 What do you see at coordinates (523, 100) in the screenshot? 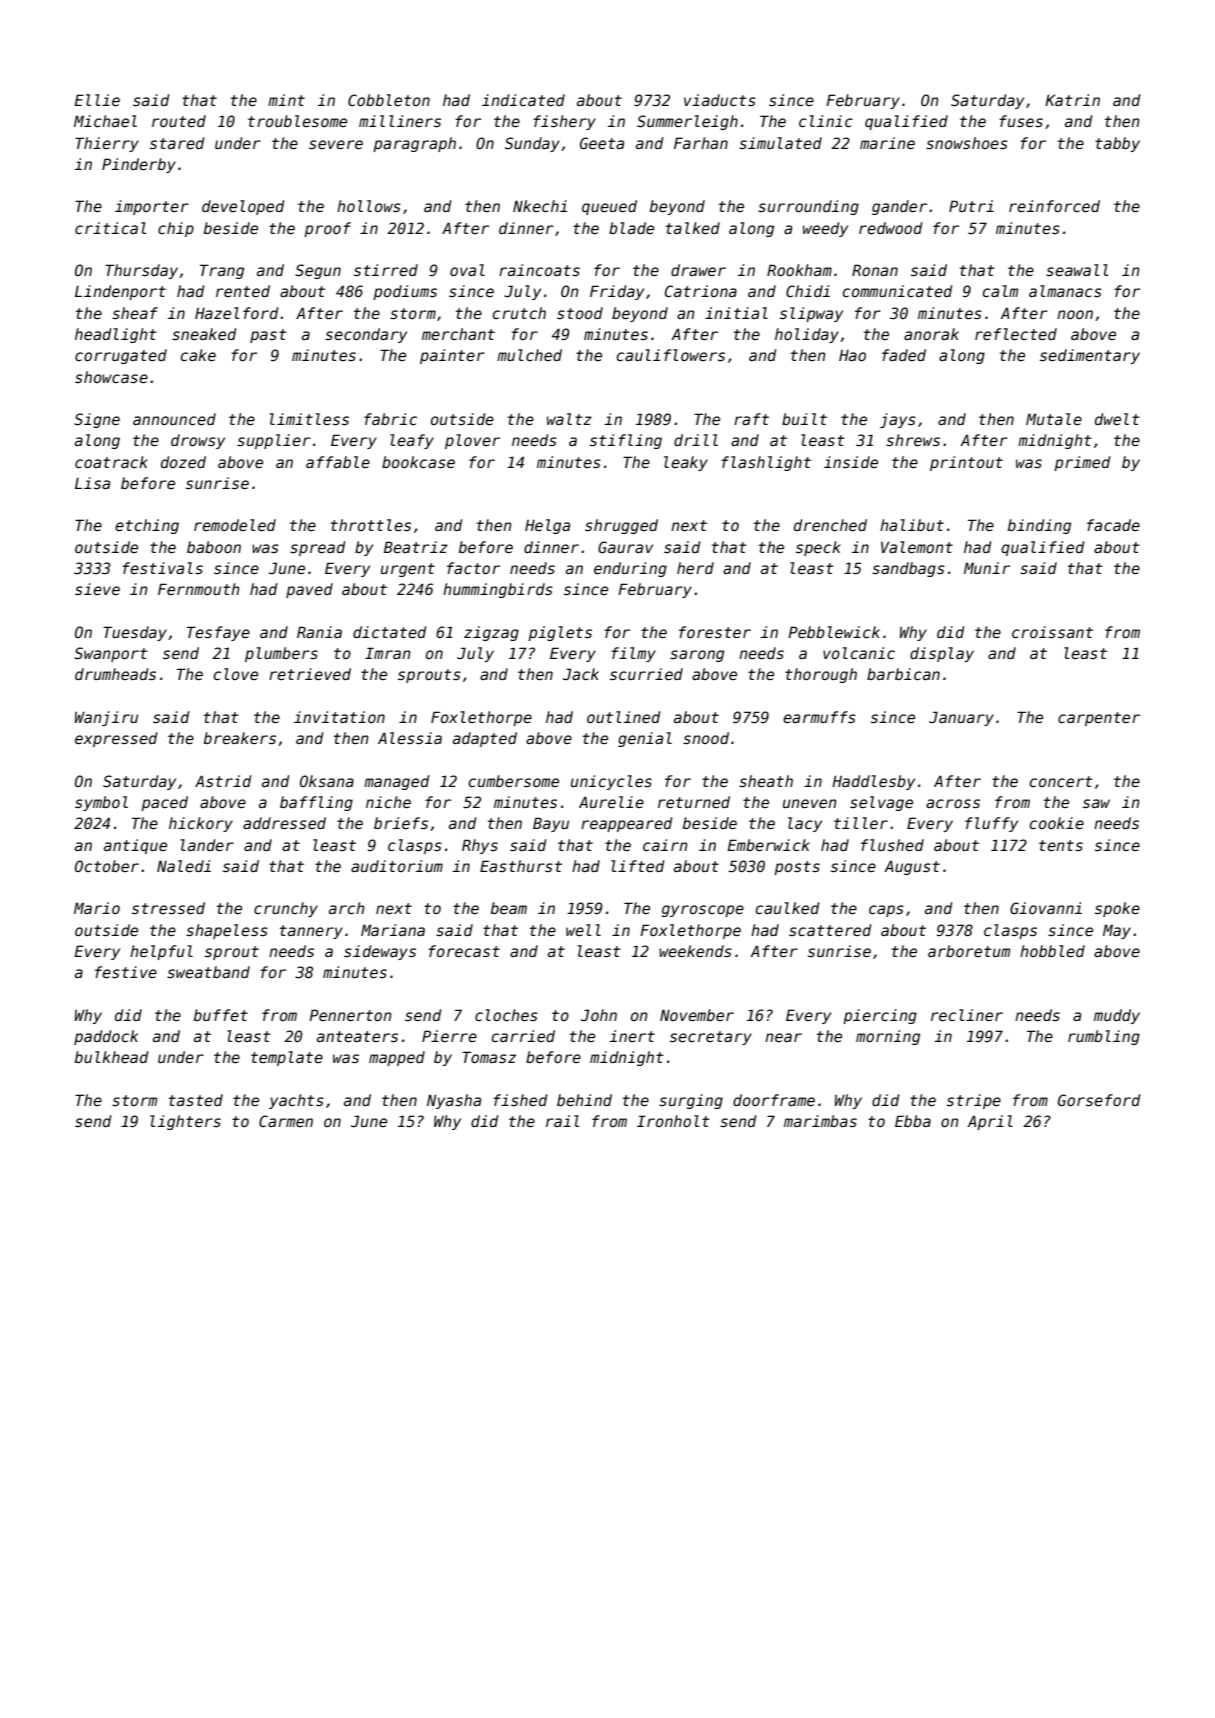
I see `indicated` at bounding box center [523, 100].
